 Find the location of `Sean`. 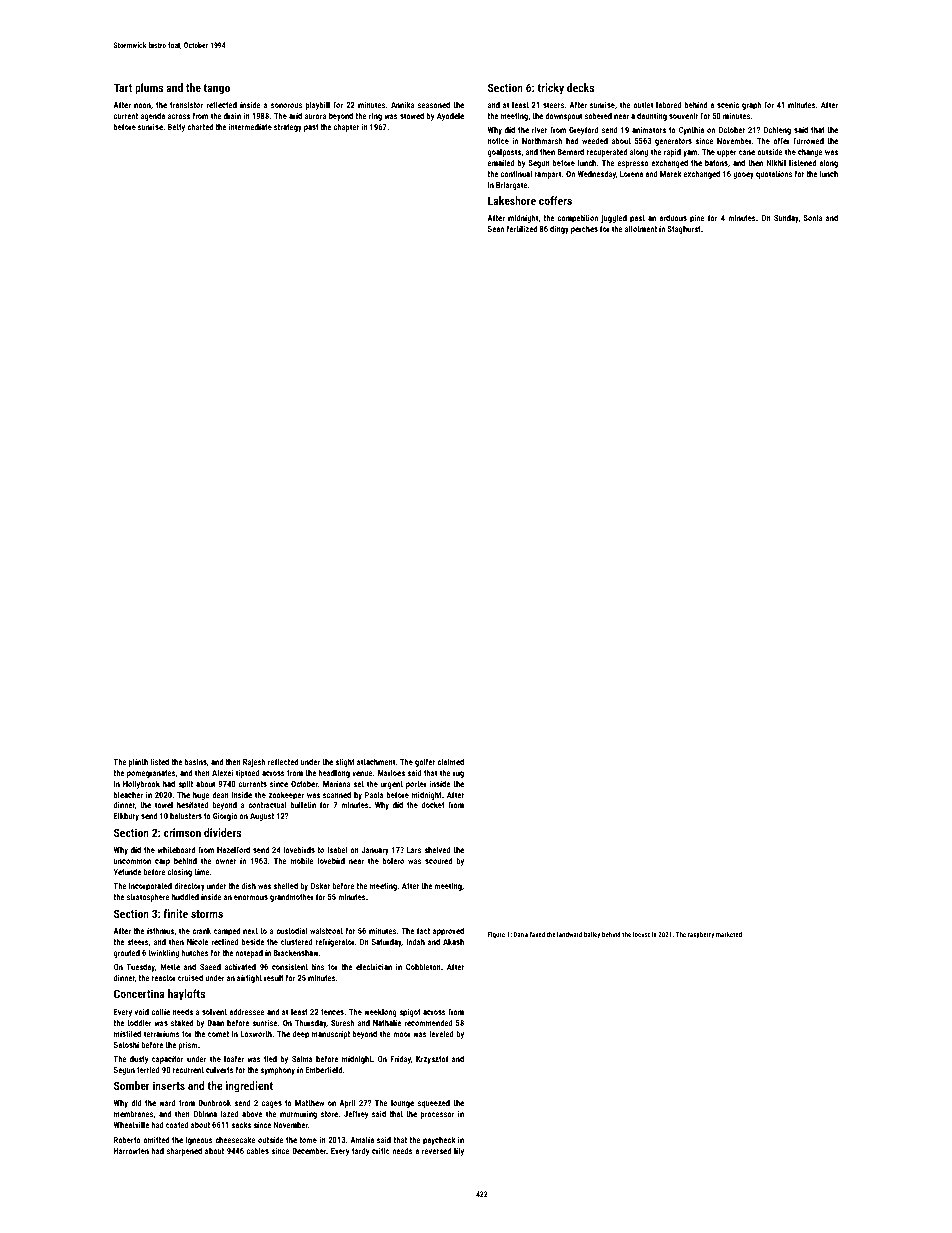

Sean is located at coordinates (496, 229).
